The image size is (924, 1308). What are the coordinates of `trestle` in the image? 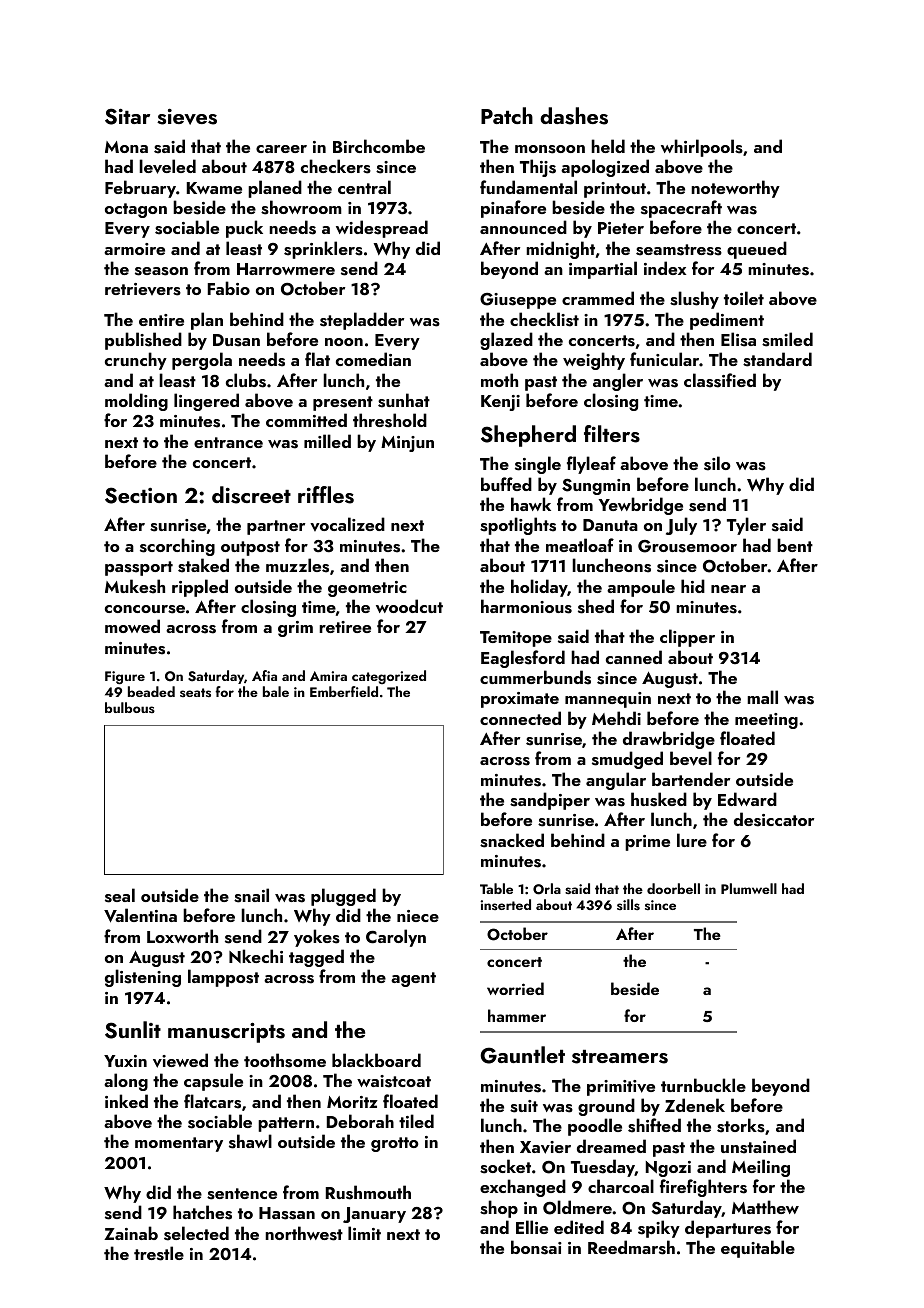 It's located at (159, 1253).
